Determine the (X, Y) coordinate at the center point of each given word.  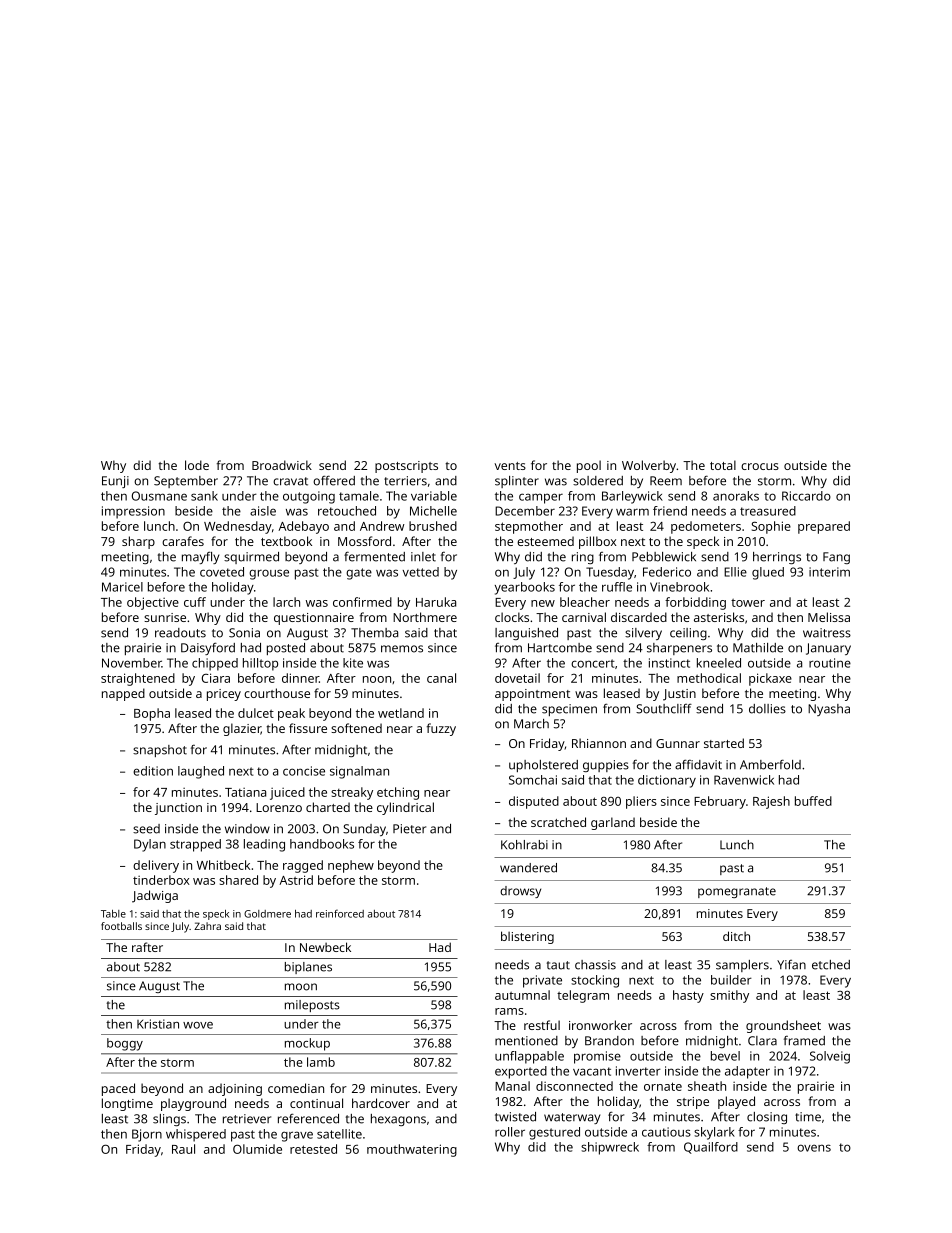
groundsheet (783, 1026)
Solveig (830, 1057)
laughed (201, 772)
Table (113, 914)
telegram (583, 996)
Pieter (409, 829)
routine (830, 663)
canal (441, 678)
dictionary (667, 781)
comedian (296, 1088)
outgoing (309, 497)
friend (670, 511)
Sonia (244, 633)
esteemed (545, 541)
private (542, 981)
